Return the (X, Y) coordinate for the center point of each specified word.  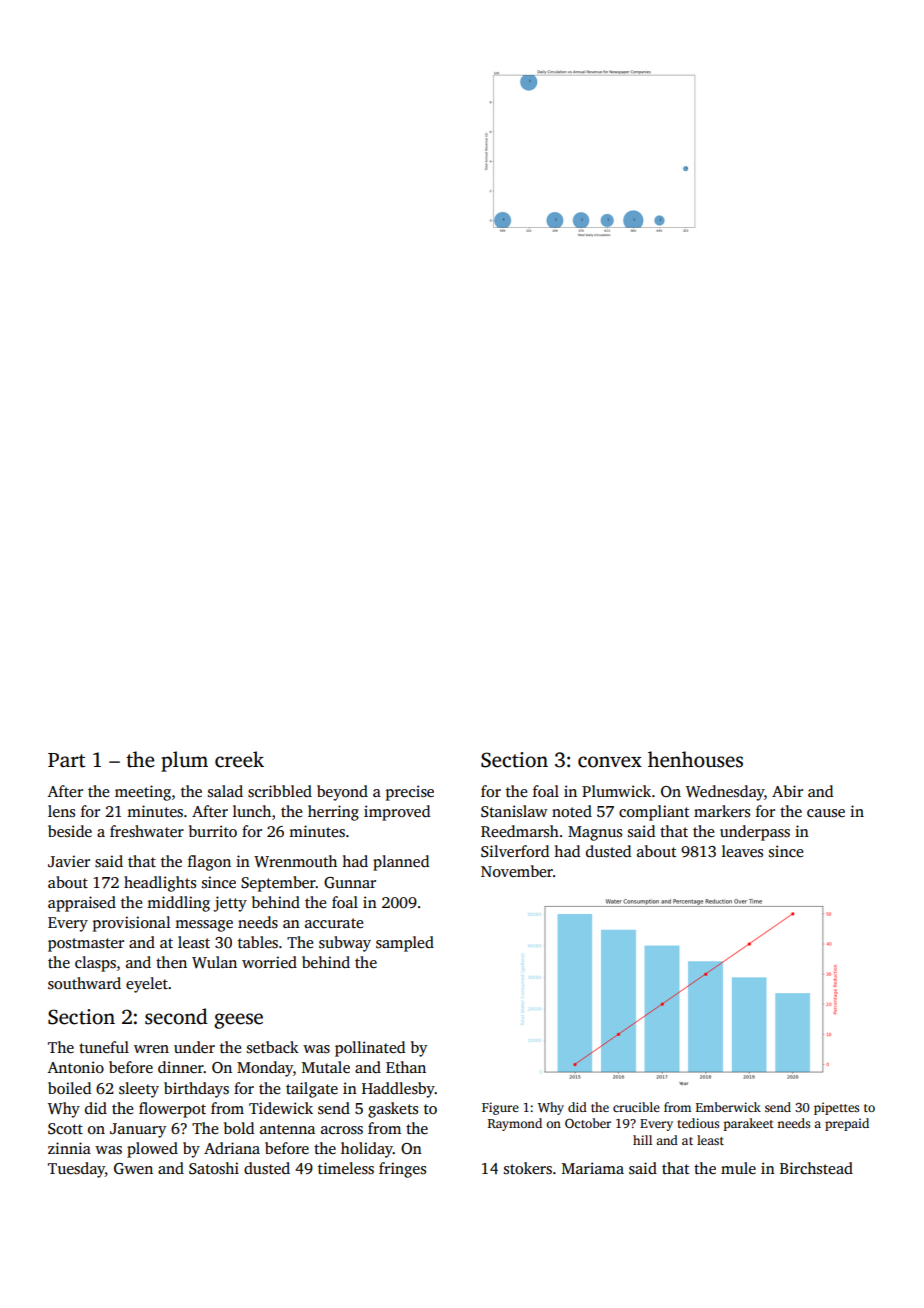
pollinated (370, 1049)
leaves (742, 851)
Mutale (326, 1067)
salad (225, 791)
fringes (402, 1170)
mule (738, 1168)
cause (826, 813)
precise (410, 793)
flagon (209, 863)
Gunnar (350, 883)
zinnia (69, 1148)
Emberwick (728, 1107)
